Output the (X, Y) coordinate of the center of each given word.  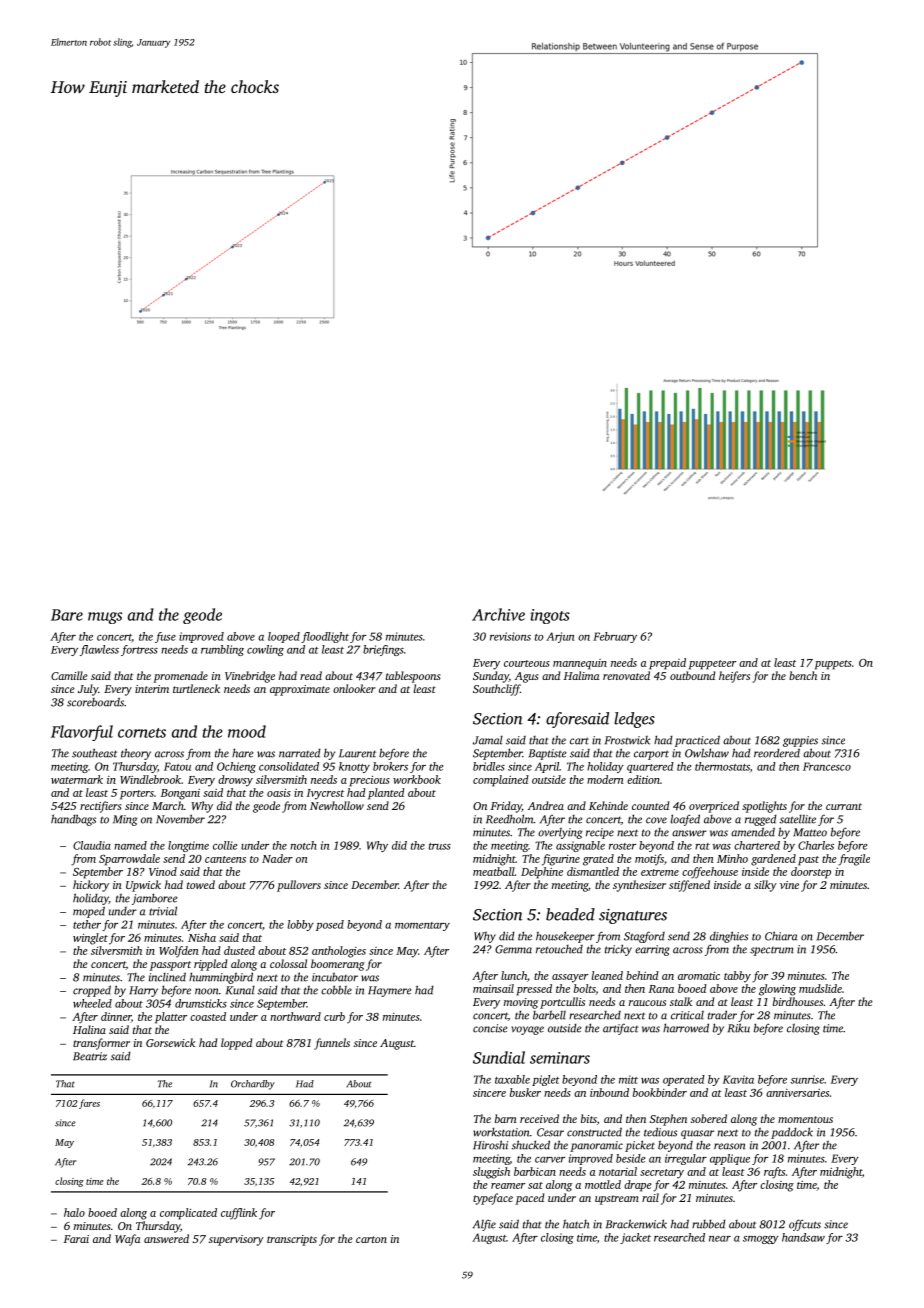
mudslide (820, 988)
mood (247, 731)
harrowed (686, 1028)
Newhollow (337, 805)
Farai (76, 1239)
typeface (493, 1199)
